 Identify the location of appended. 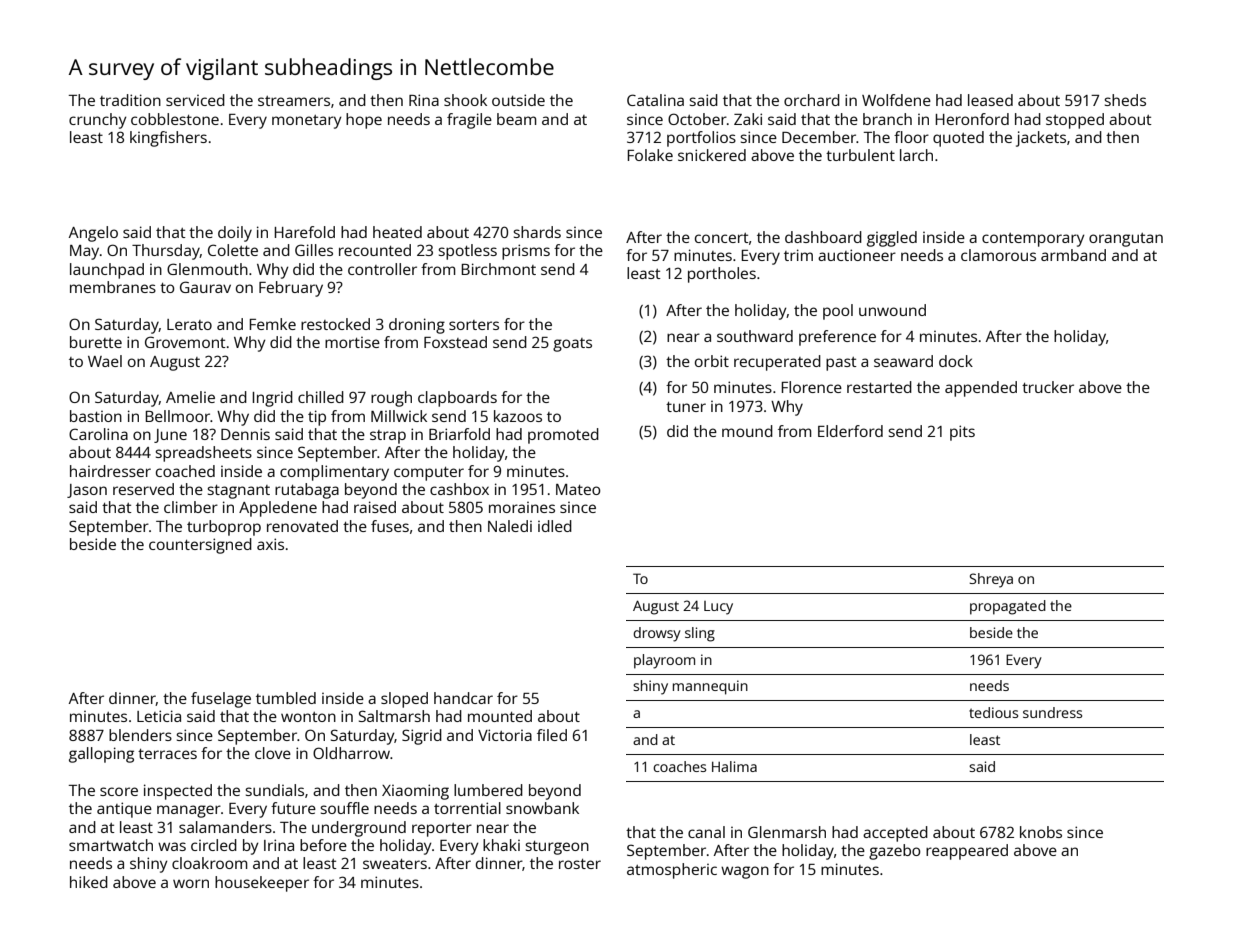
(981, 389).
